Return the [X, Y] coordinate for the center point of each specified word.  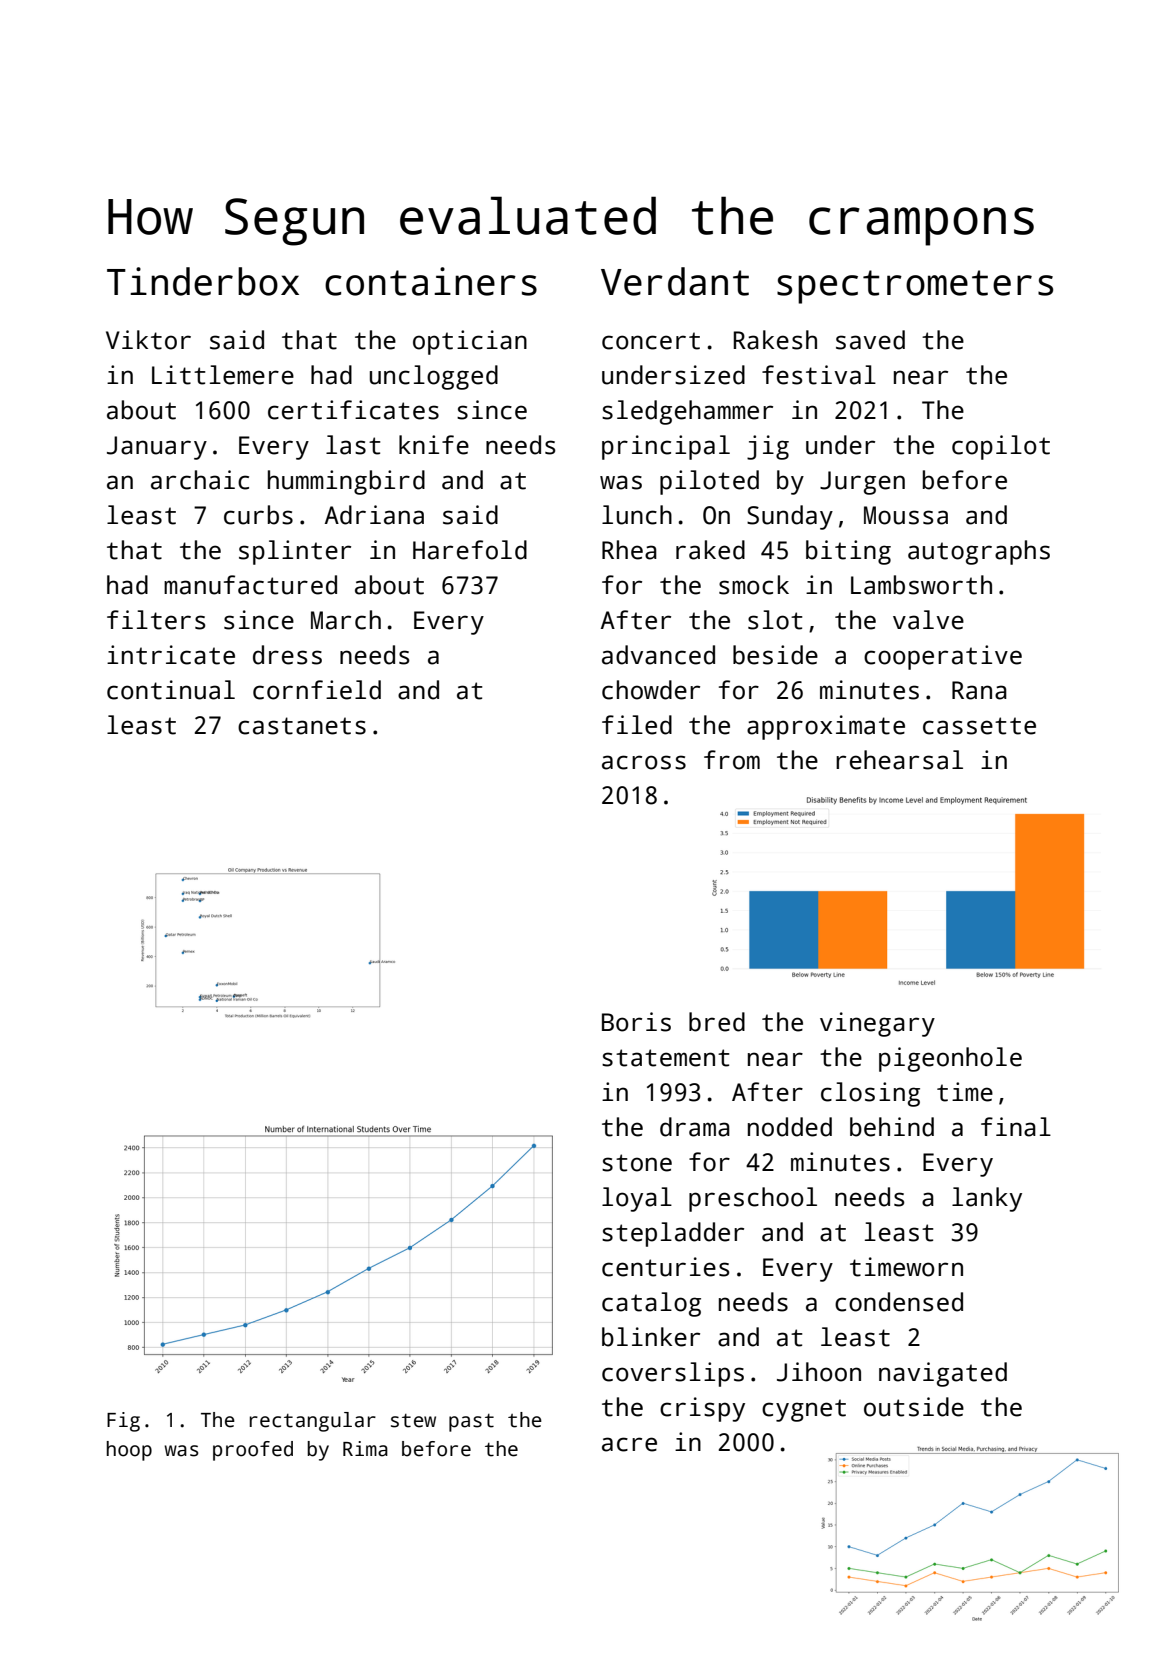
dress [287, 655]
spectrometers [915, 287]
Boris [636, 1022]
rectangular [313, 1422]
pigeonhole [950, 1059]
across [644, 762]
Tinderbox [203, 281]
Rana [979, 690]
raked [710, 550]
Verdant [675, 281]
